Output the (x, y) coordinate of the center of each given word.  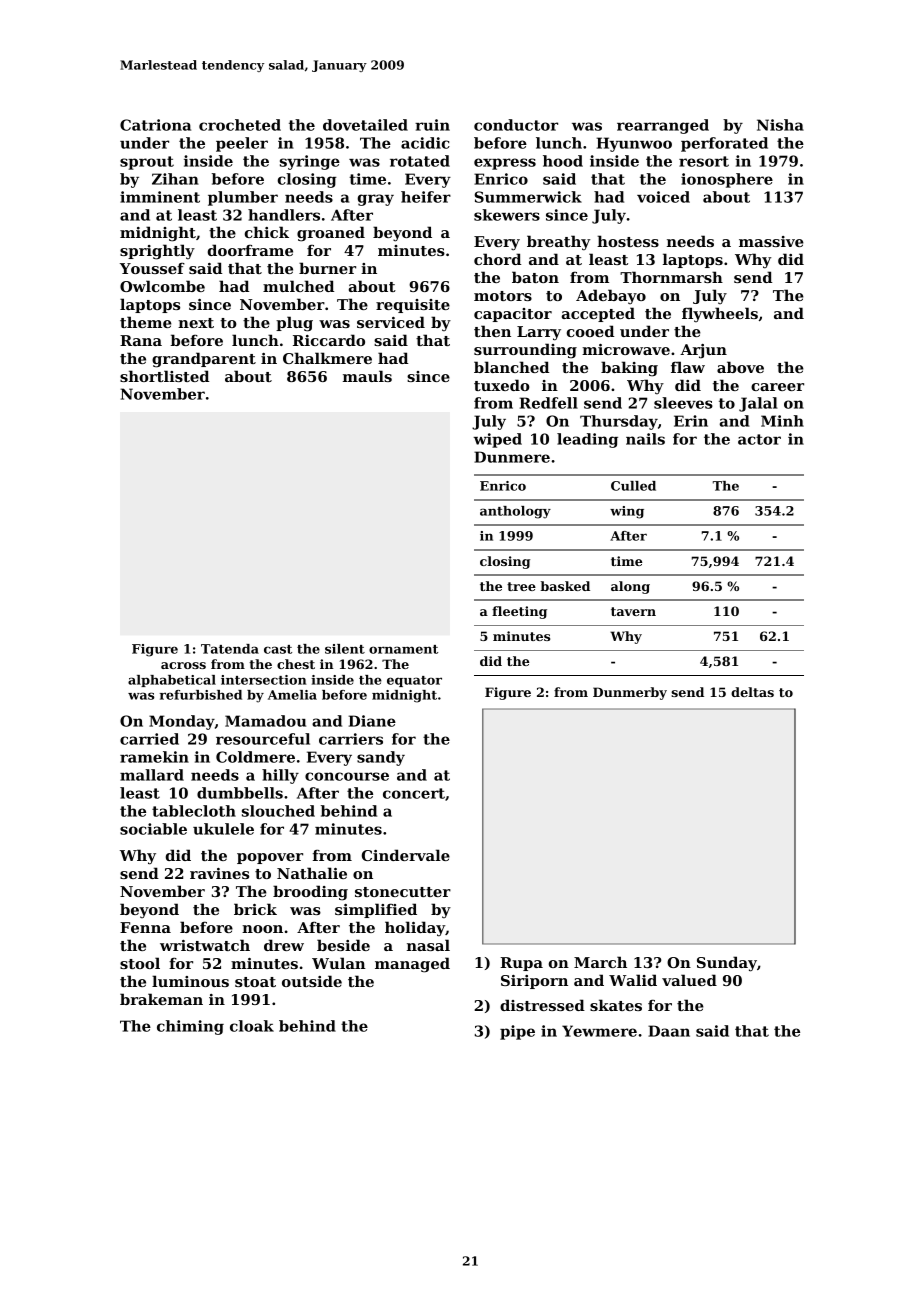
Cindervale (406, 855)
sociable (153, 829)
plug (294, 324)
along (630, 587)
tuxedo (502, 385)
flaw (688, 367)
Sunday (727, 964)
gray (376, 200)
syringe (310, 162)
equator (414, 681)
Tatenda (230, 649)
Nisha (780, 125)
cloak (252, 1026)
